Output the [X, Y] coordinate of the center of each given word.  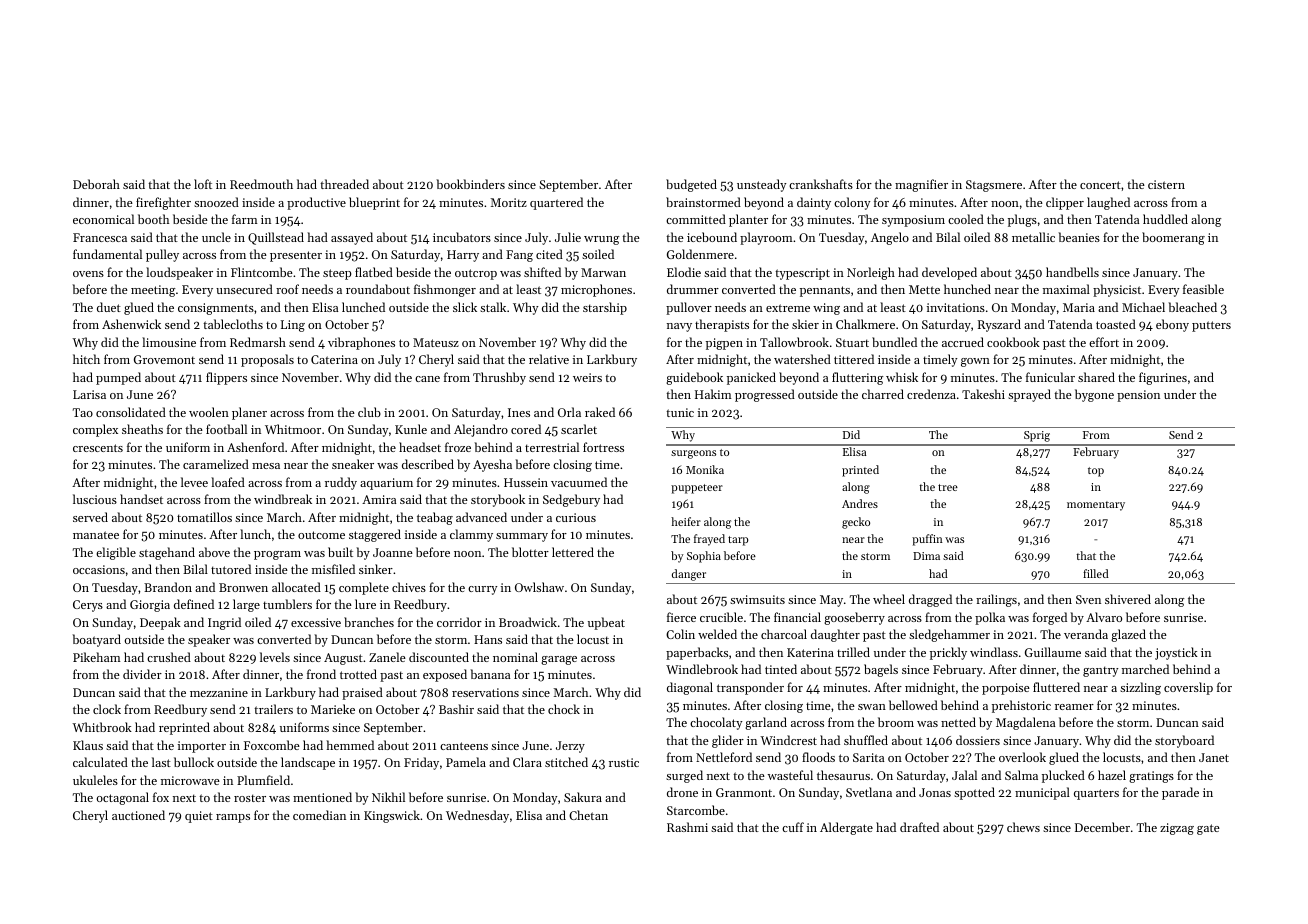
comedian [319, 815]
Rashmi [687, 827]
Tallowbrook [794, 342]
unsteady [761, 185]
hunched [967, 289]
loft [203, 184]
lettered [573, 552]
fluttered [1056, 687]
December [1102, 827]
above [214, 552]
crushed [169, 657]
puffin [927, 540]
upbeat [606, 623]
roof [287, 289]
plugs [1022, 220]
